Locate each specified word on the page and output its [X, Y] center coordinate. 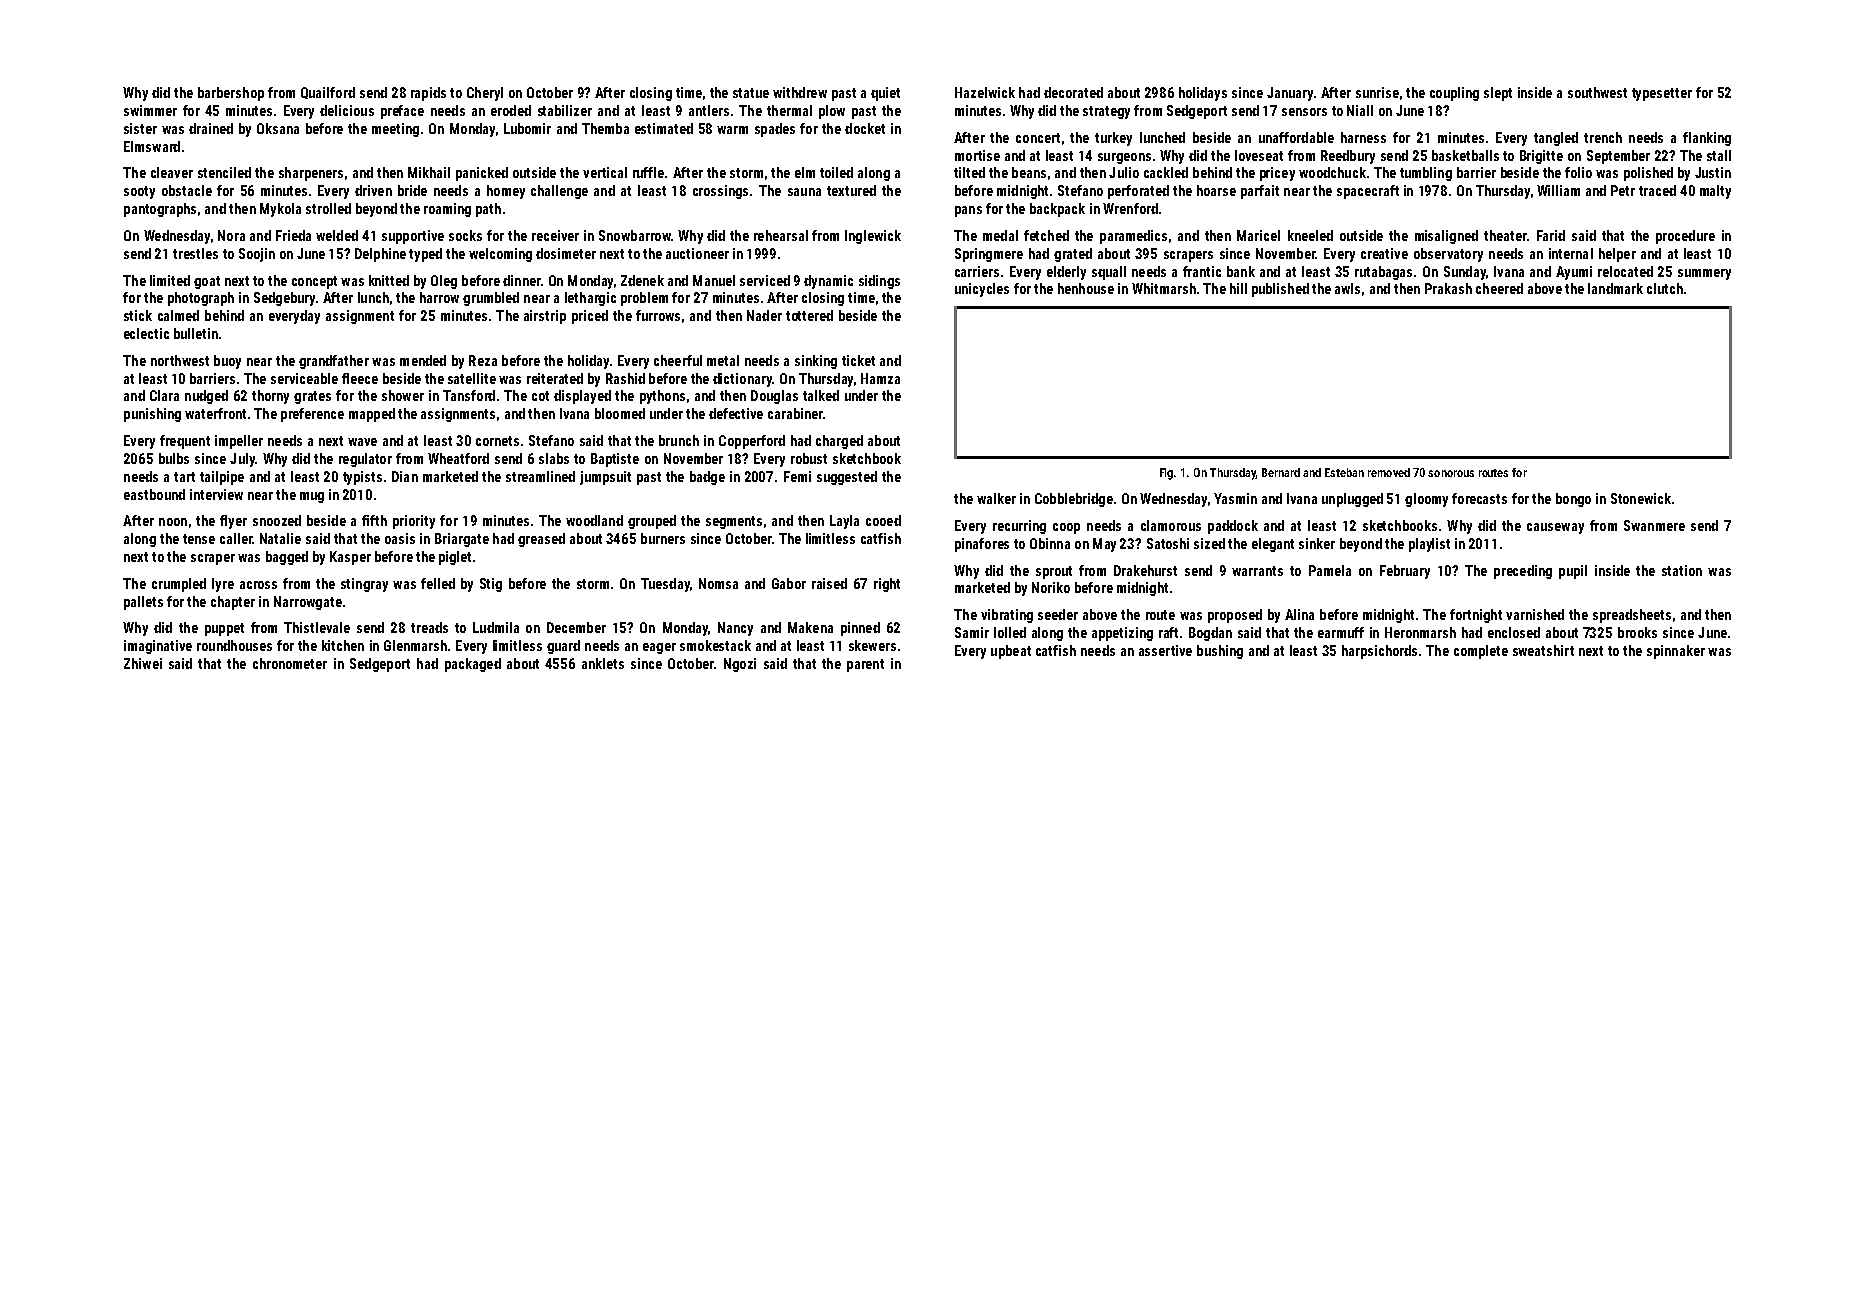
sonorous [1451, 473]
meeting [395, 130]
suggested [847, 478]
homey [506, 192]
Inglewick [873, 237]
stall [1719, 155]
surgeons [1124, 158]
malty [1715, 192]
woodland [594, 520]
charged [839, 442]
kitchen [343, 645]
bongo [1573, 500]
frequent [185, 442]
